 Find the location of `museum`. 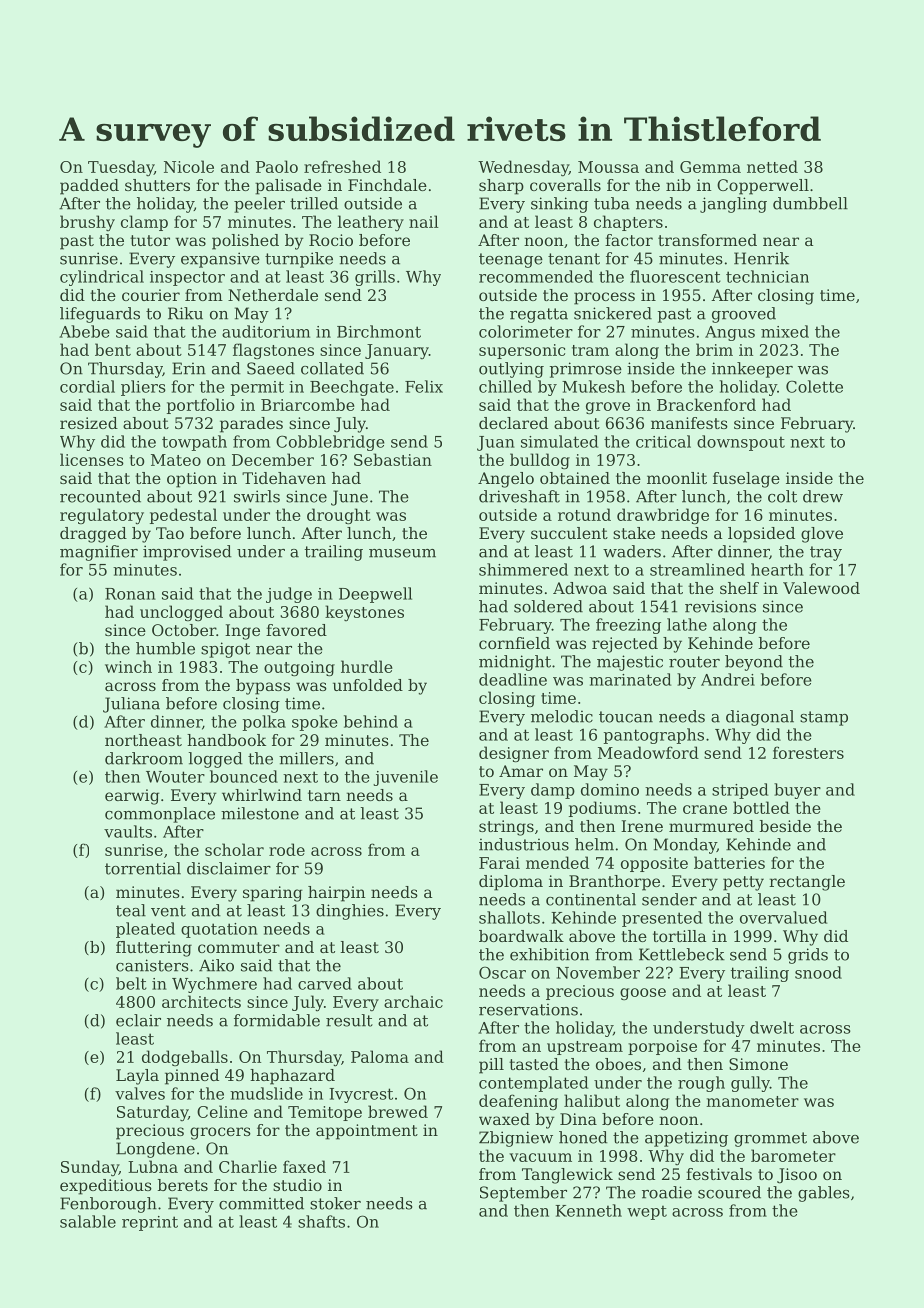

museum is located at coordinates (402, 553).
